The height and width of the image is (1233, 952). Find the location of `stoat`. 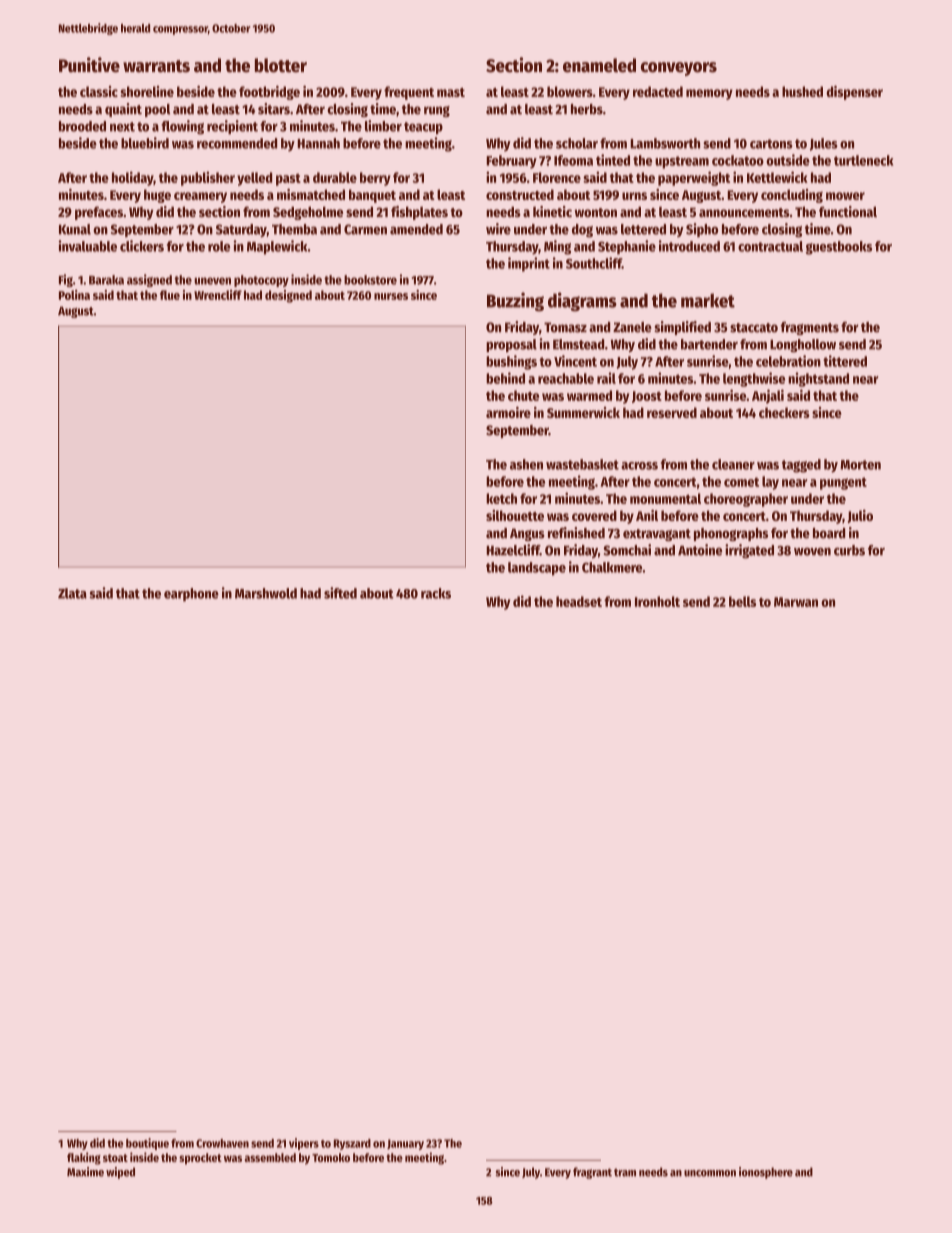

stoat is located at coordinates (115, 1158).
